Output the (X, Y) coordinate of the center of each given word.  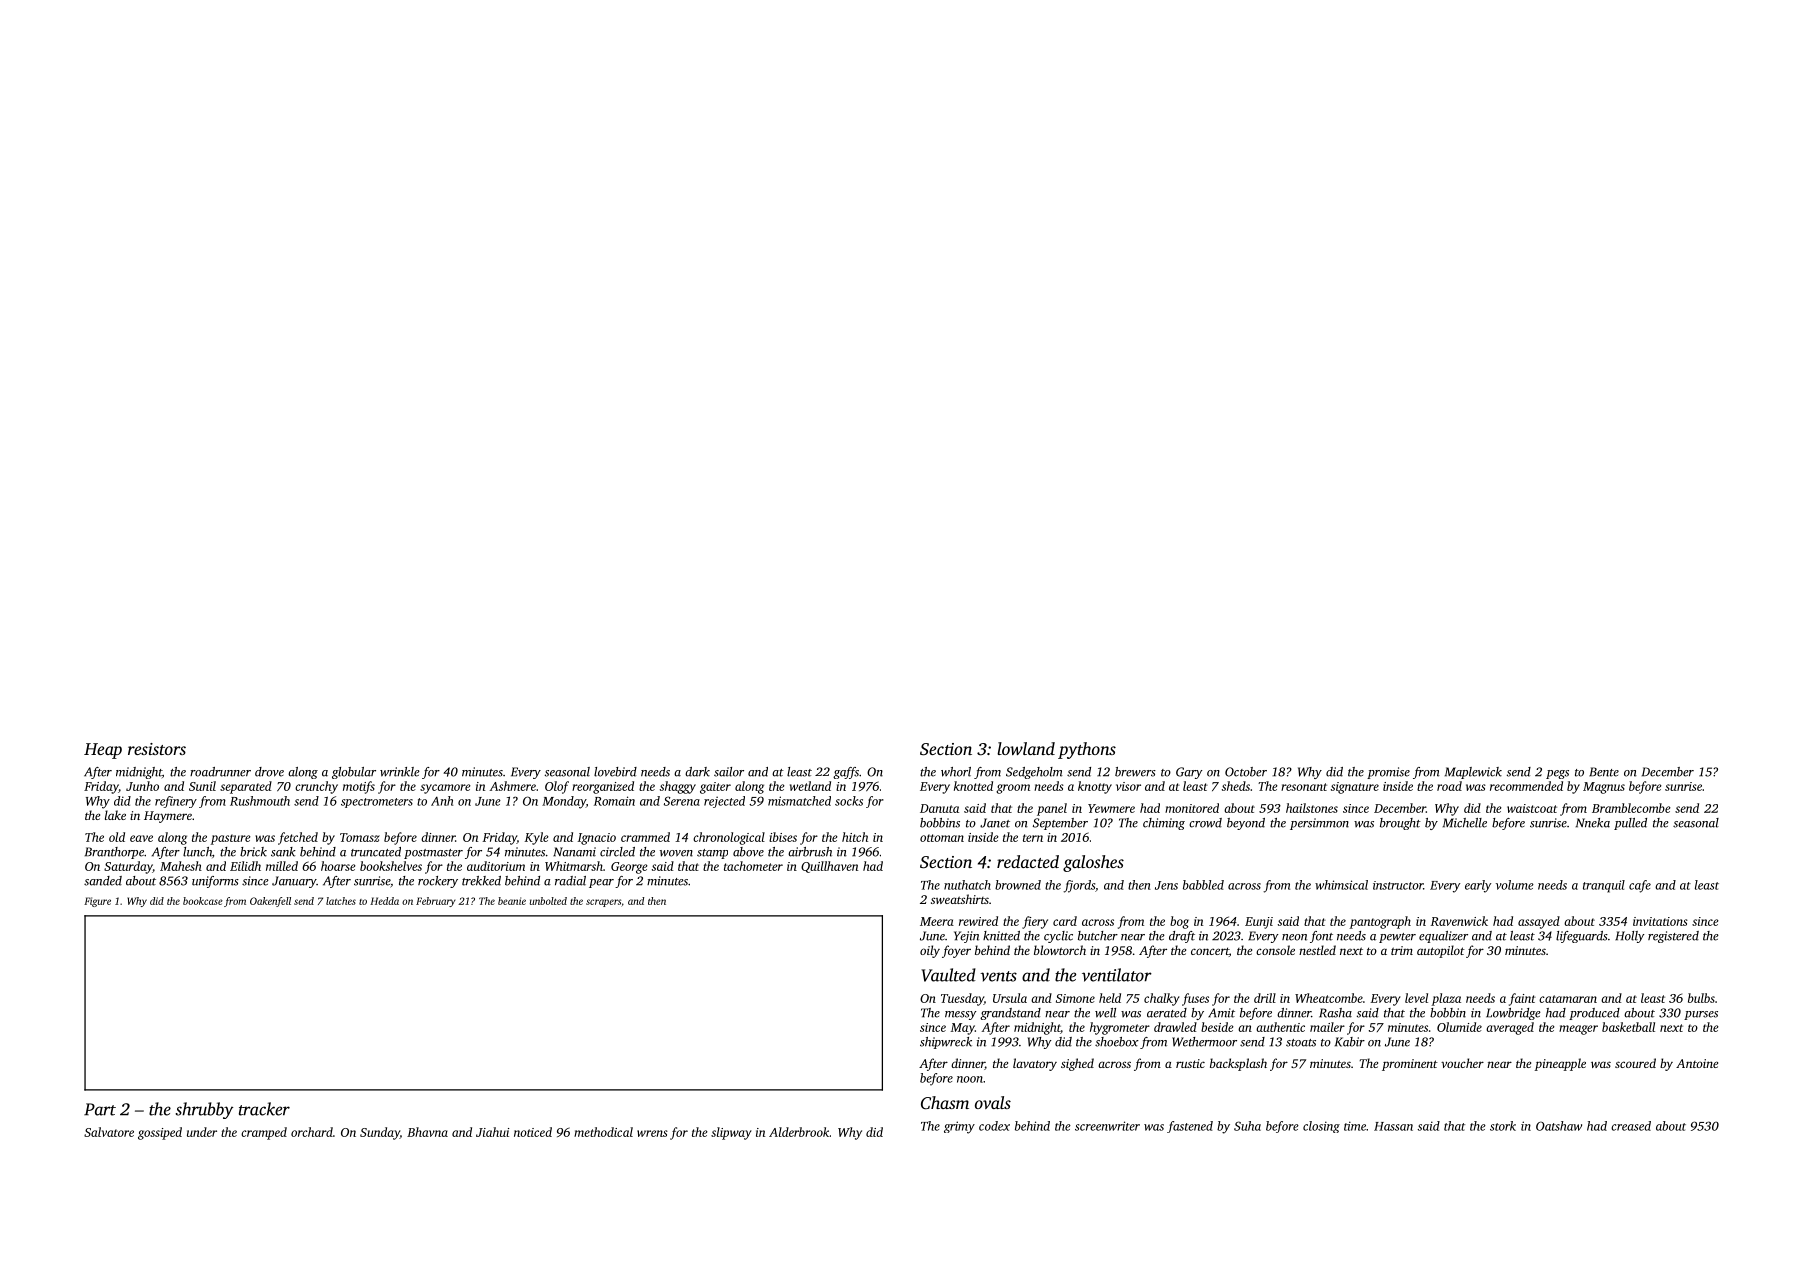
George (629, 868)
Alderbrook (799, 1132)
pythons (1087, 750)
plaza (1446, 999)
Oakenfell (270, 902)
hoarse (338, 866)
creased (1631, 1126)
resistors (157, 749)
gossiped (160, 1133)
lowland (1026, 748)
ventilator (1117, 975)
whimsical (1341, 885)
